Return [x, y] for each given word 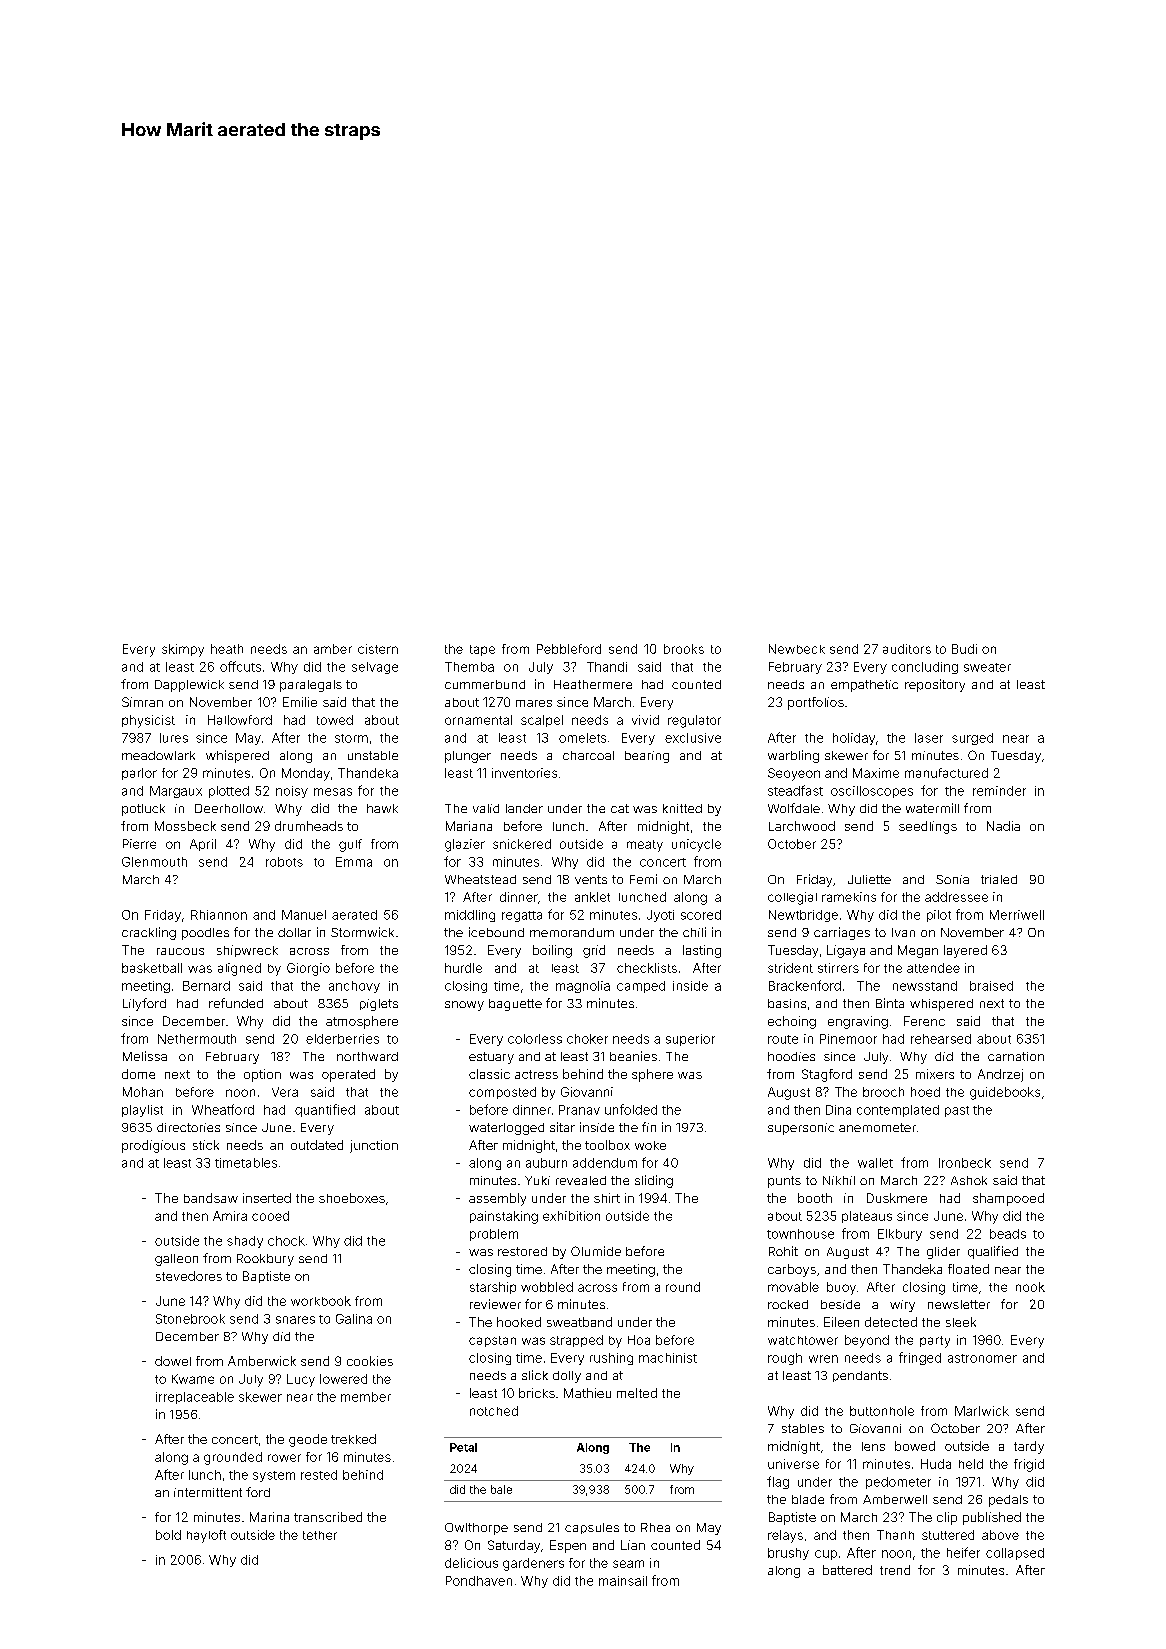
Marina [269, 1517]
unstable [373, 755]
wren [823, 1359]
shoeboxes [352, 1198]
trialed [999, 879]
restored [522, 1251]
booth [815, 1198]
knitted [682, 808]
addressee [956, 897]
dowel [173, 1361]
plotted [229, 792]
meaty [645, 846]
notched [494, 1411]
